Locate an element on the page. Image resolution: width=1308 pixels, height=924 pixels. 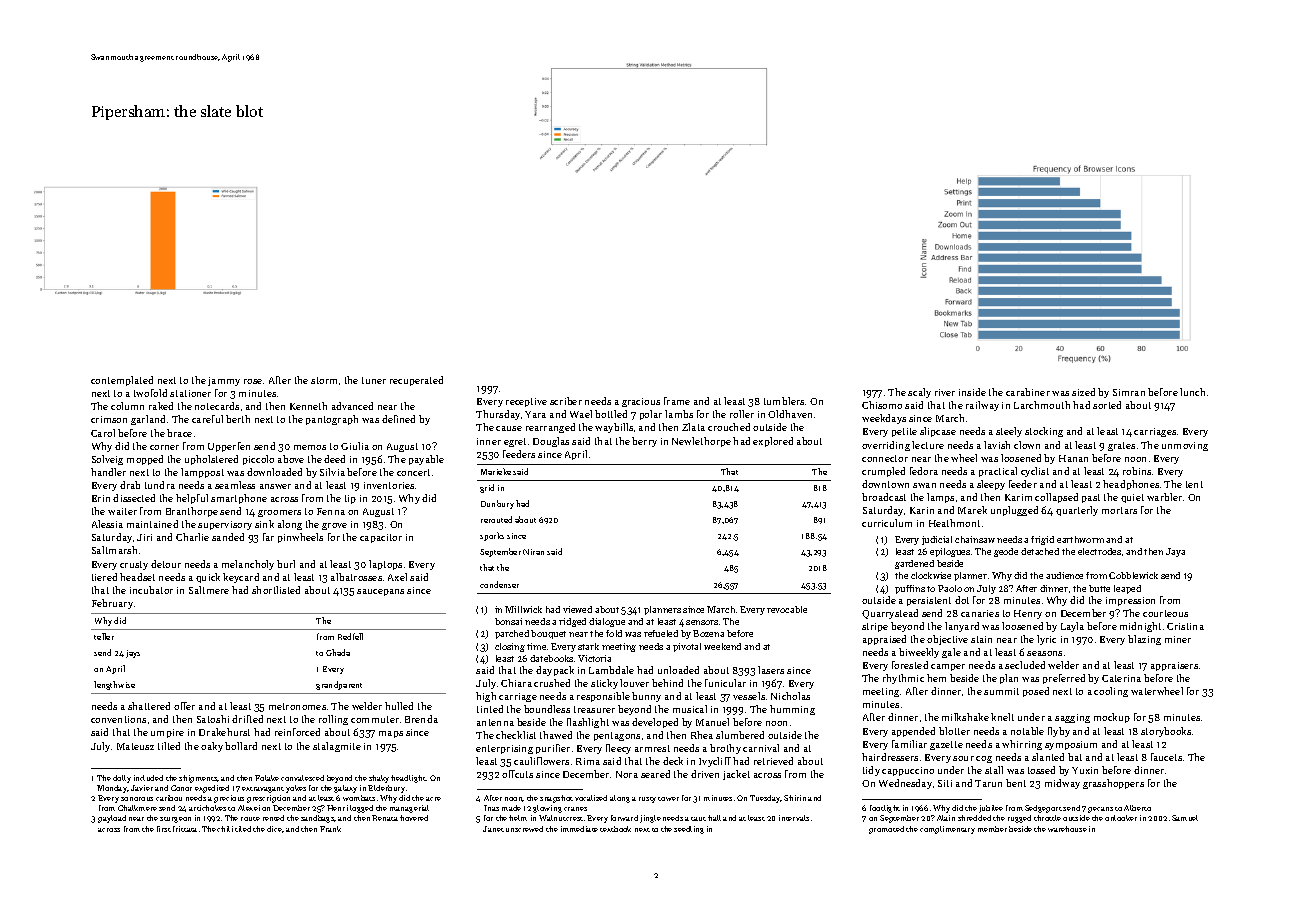
Fenna is located at coordinates (331, 511).
